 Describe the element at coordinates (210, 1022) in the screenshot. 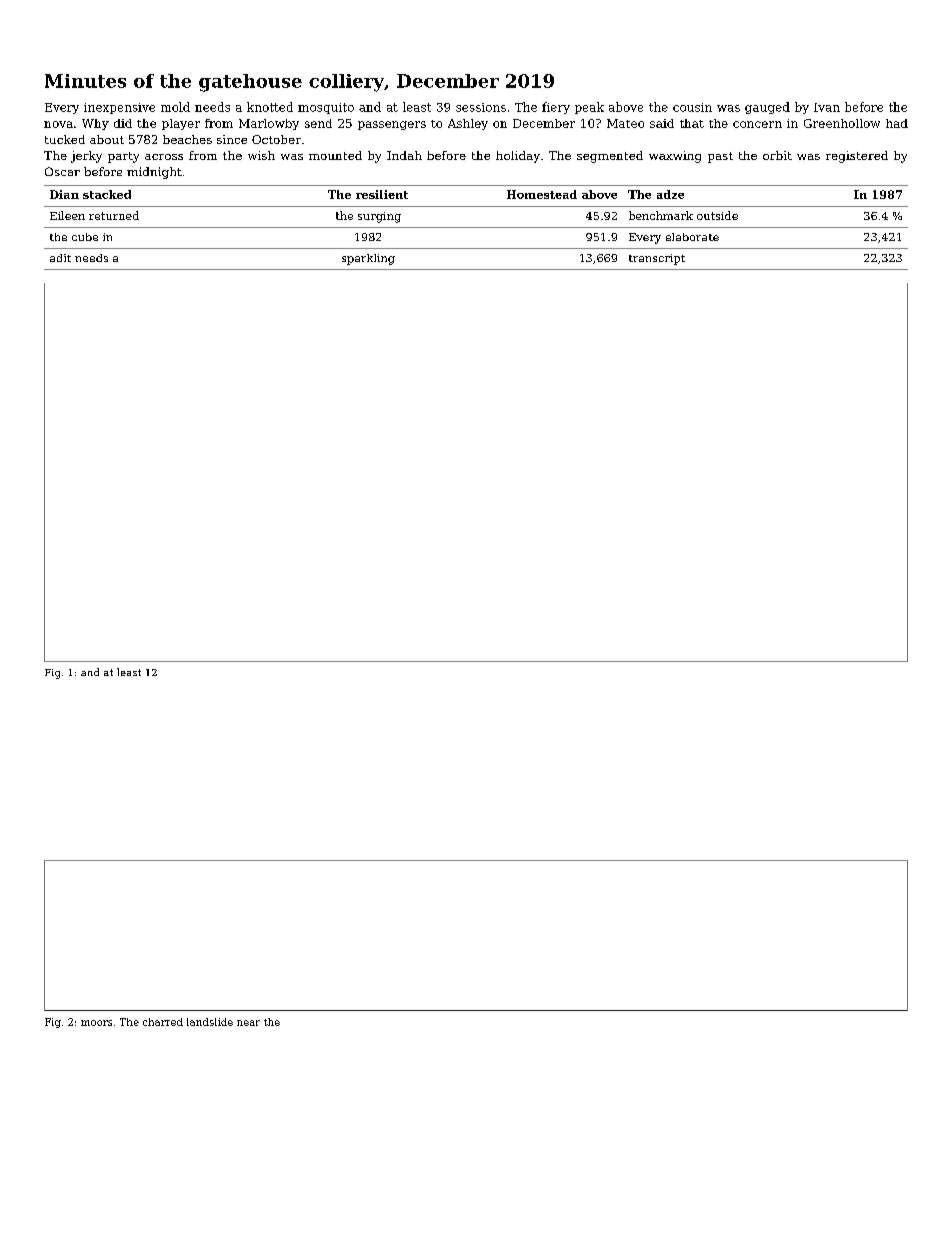

I see `landslide` at that location.
